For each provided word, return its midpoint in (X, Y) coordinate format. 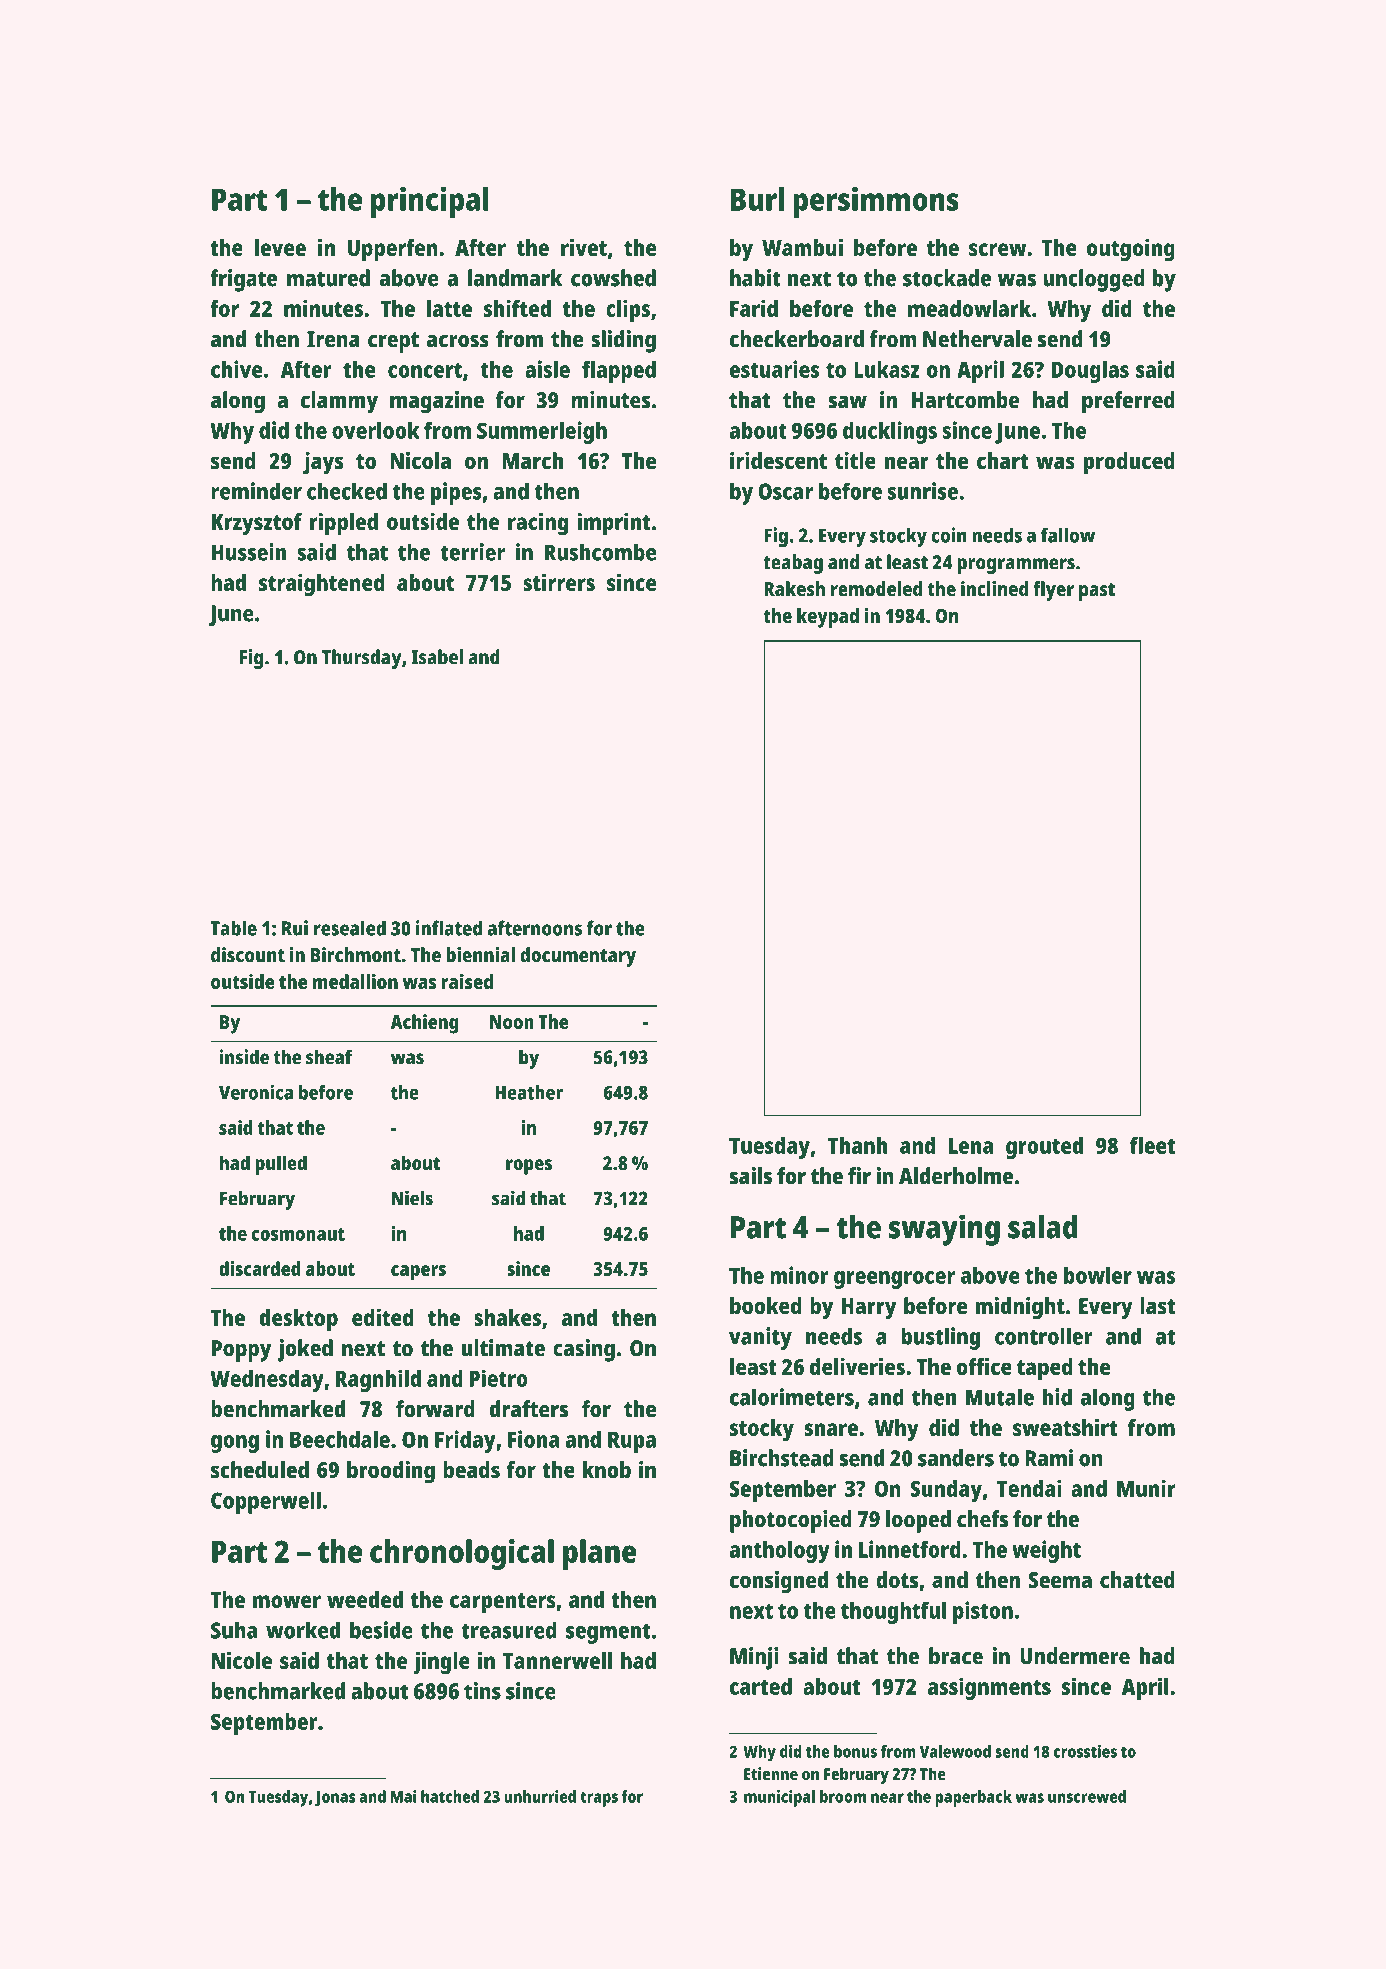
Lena (971, 1146)
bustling (940, 1338)
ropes (529, 1167)
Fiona (533, 1439)
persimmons (876, 202)
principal (430, 202)
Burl (757, 199)
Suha (234, 1630)
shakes (507, 1317)
